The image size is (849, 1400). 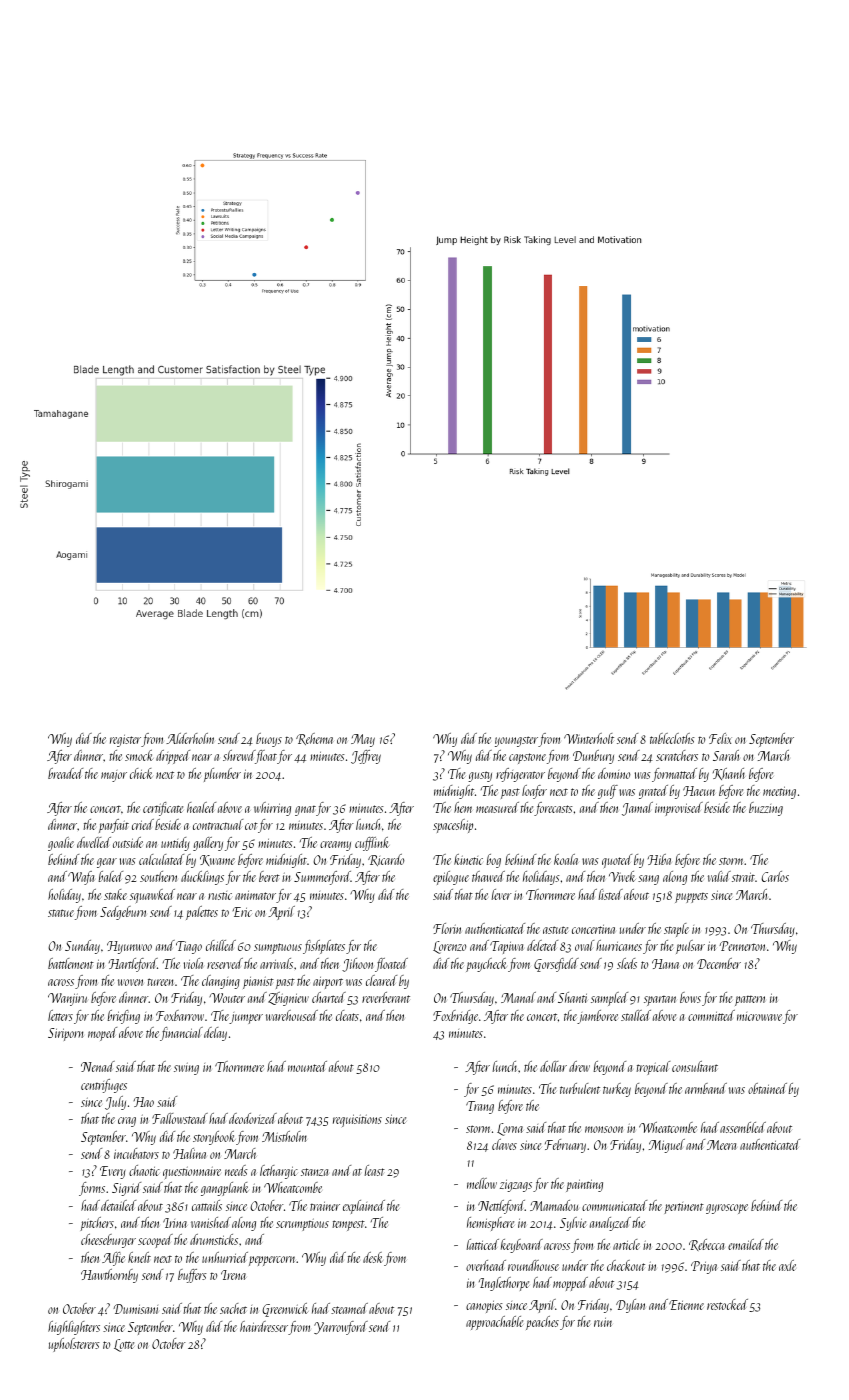 I want to click on cheeseburger, so click(x=108, y=1241).
